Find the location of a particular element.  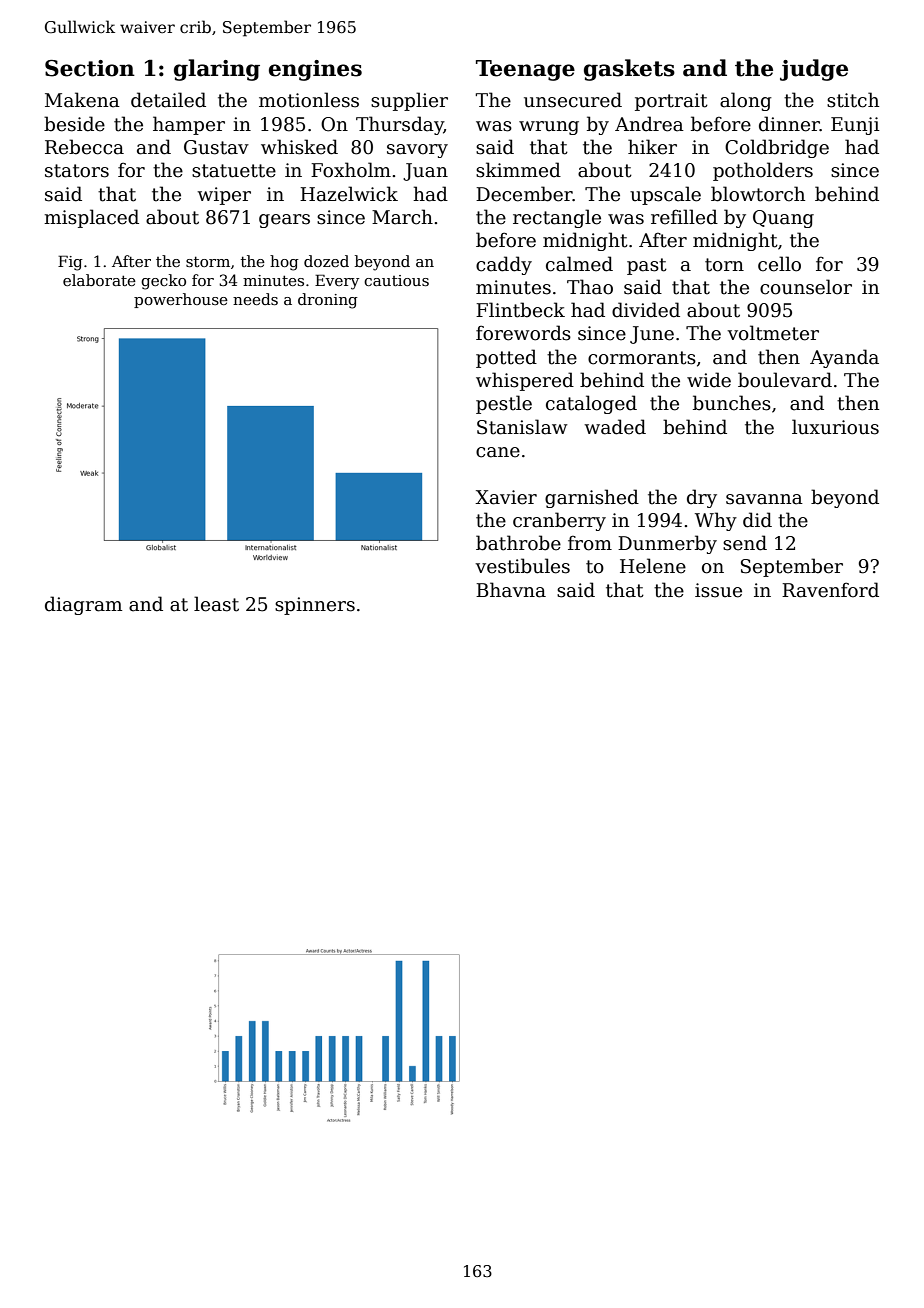

wiper is located at coordinates (224, 196).
